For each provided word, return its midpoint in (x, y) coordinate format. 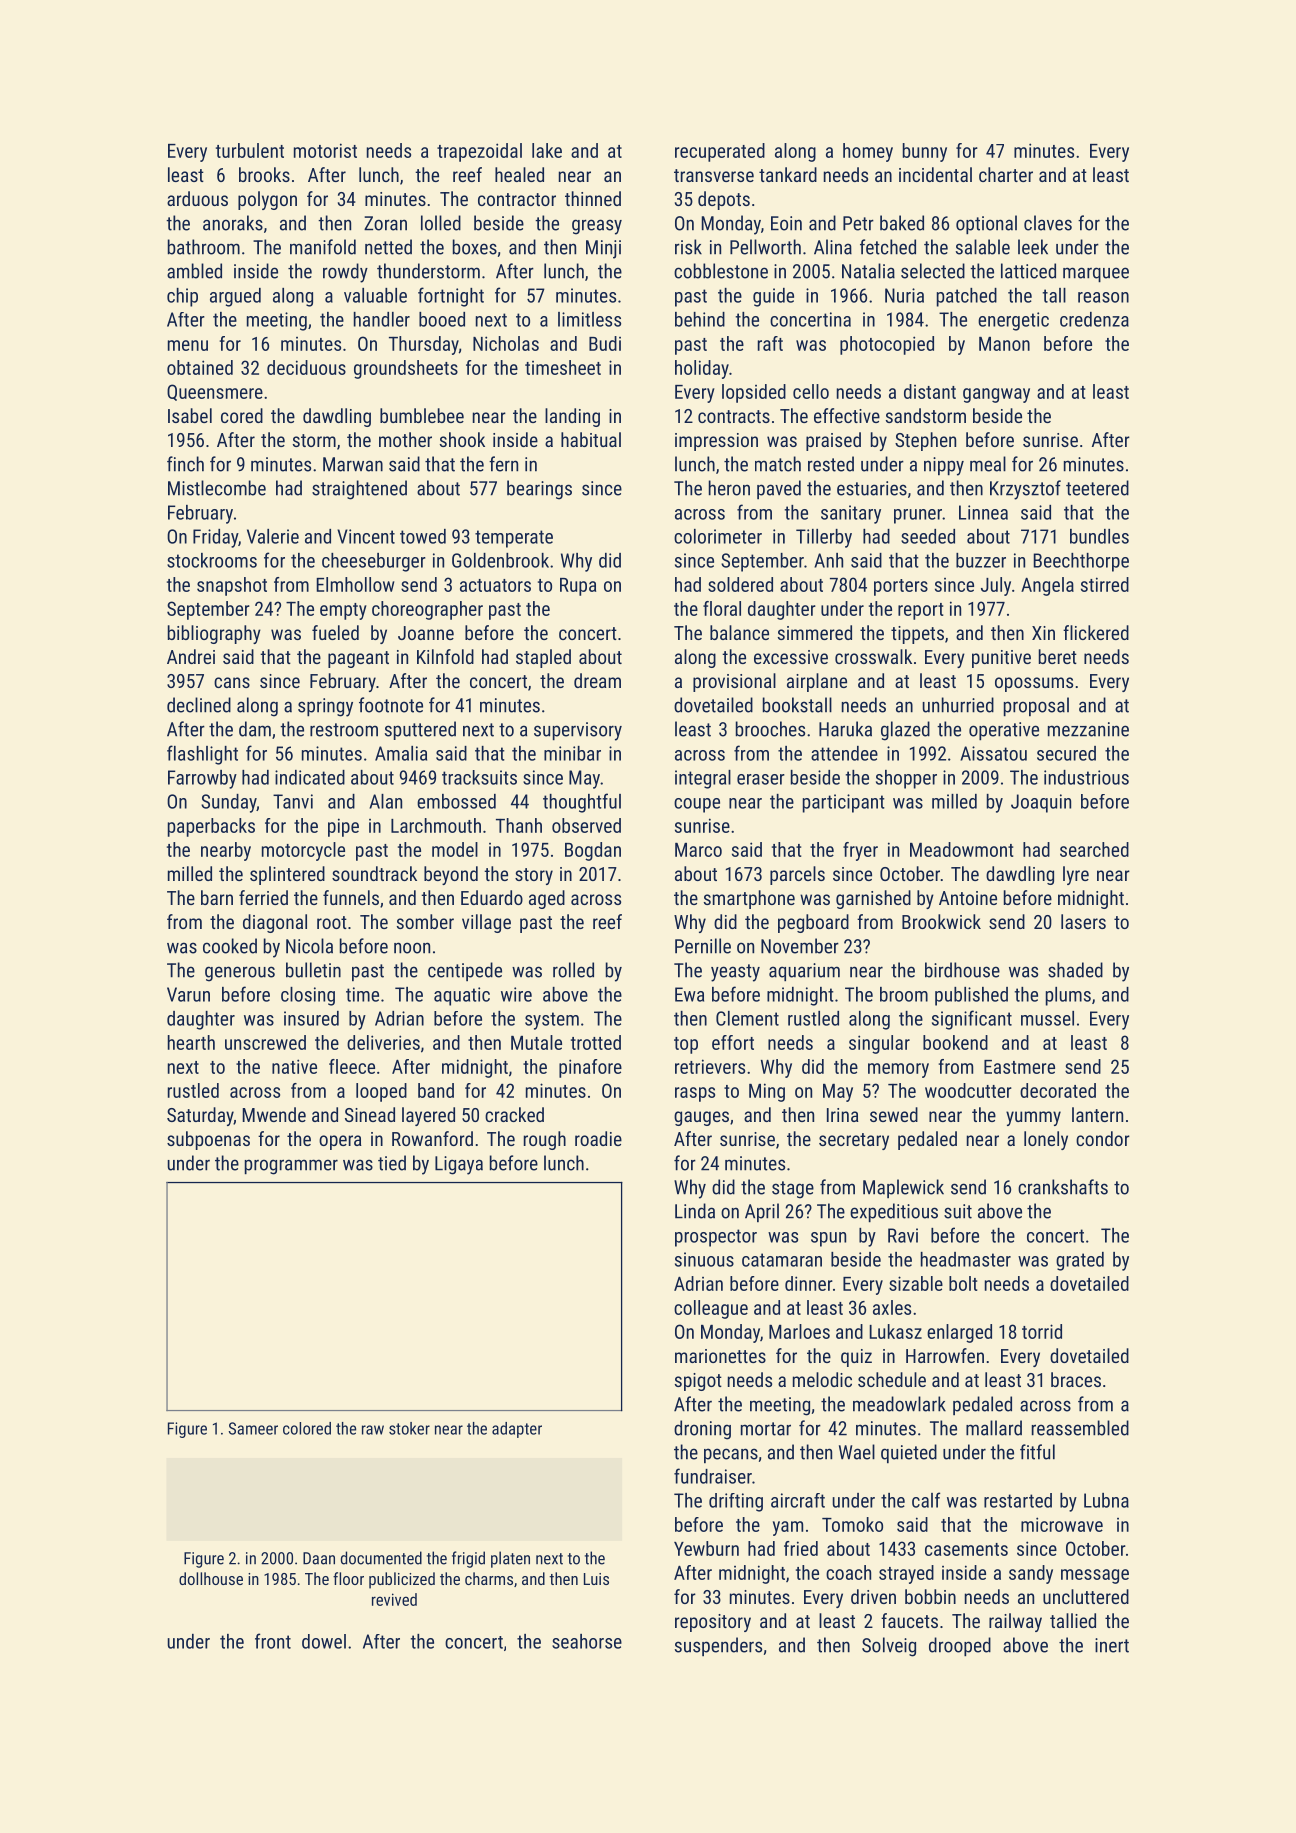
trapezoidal (479, 152)
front (273, 1641)
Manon (1004, 344)
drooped (960, 1646)
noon (412, 948)
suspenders (718, 1646)
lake (547, 150)
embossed (456, 801)
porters (901, 587)
